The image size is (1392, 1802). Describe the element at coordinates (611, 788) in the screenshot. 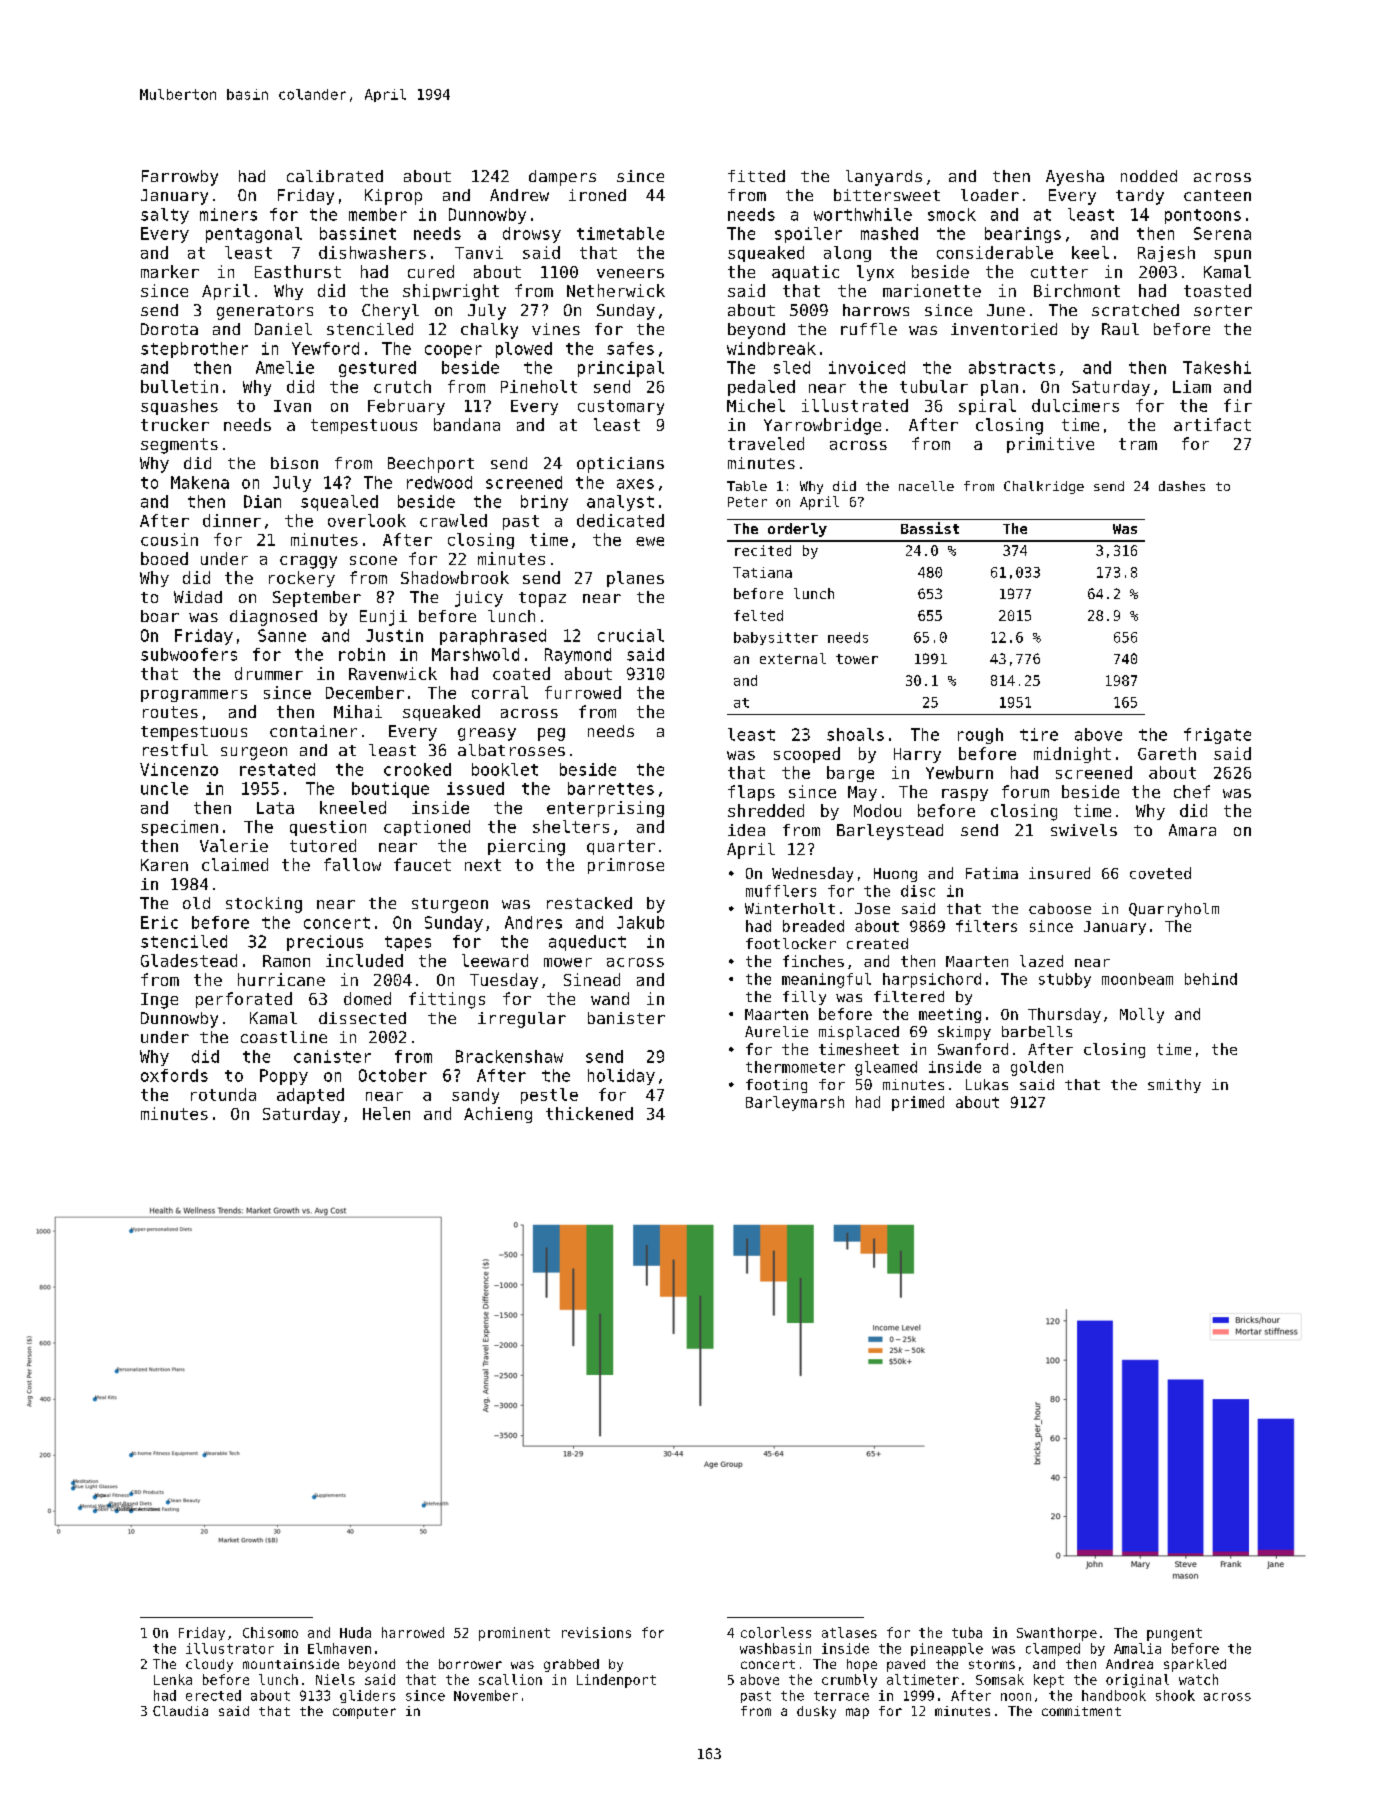

I see `barrettes` at that location.
